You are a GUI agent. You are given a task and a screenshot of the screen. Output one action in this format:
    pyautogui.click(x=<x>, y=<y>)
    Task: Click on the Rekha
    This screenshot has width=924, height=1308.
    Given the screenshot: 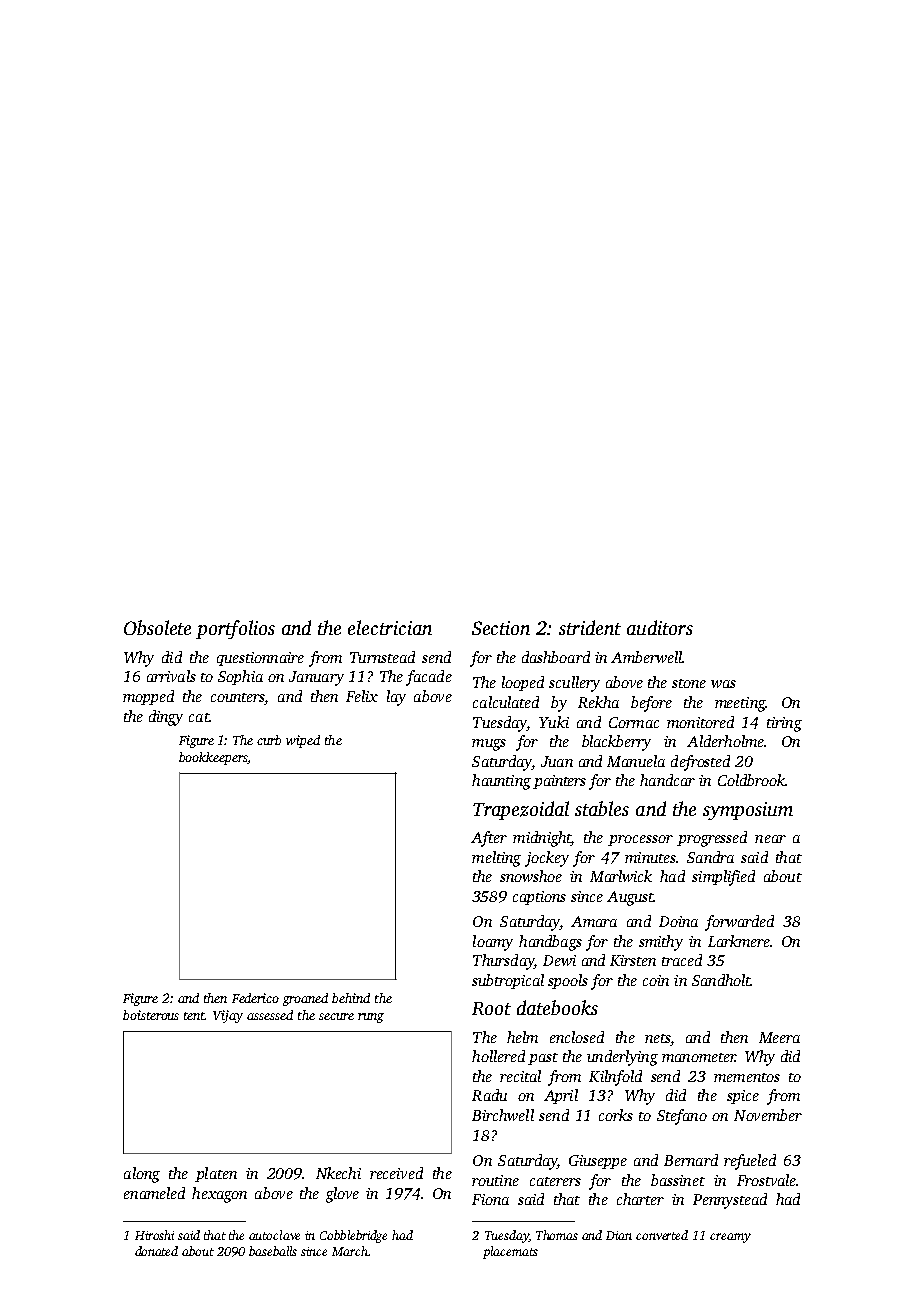 What is the action you would take?
    pyautogui.click(x=598, y=702)
